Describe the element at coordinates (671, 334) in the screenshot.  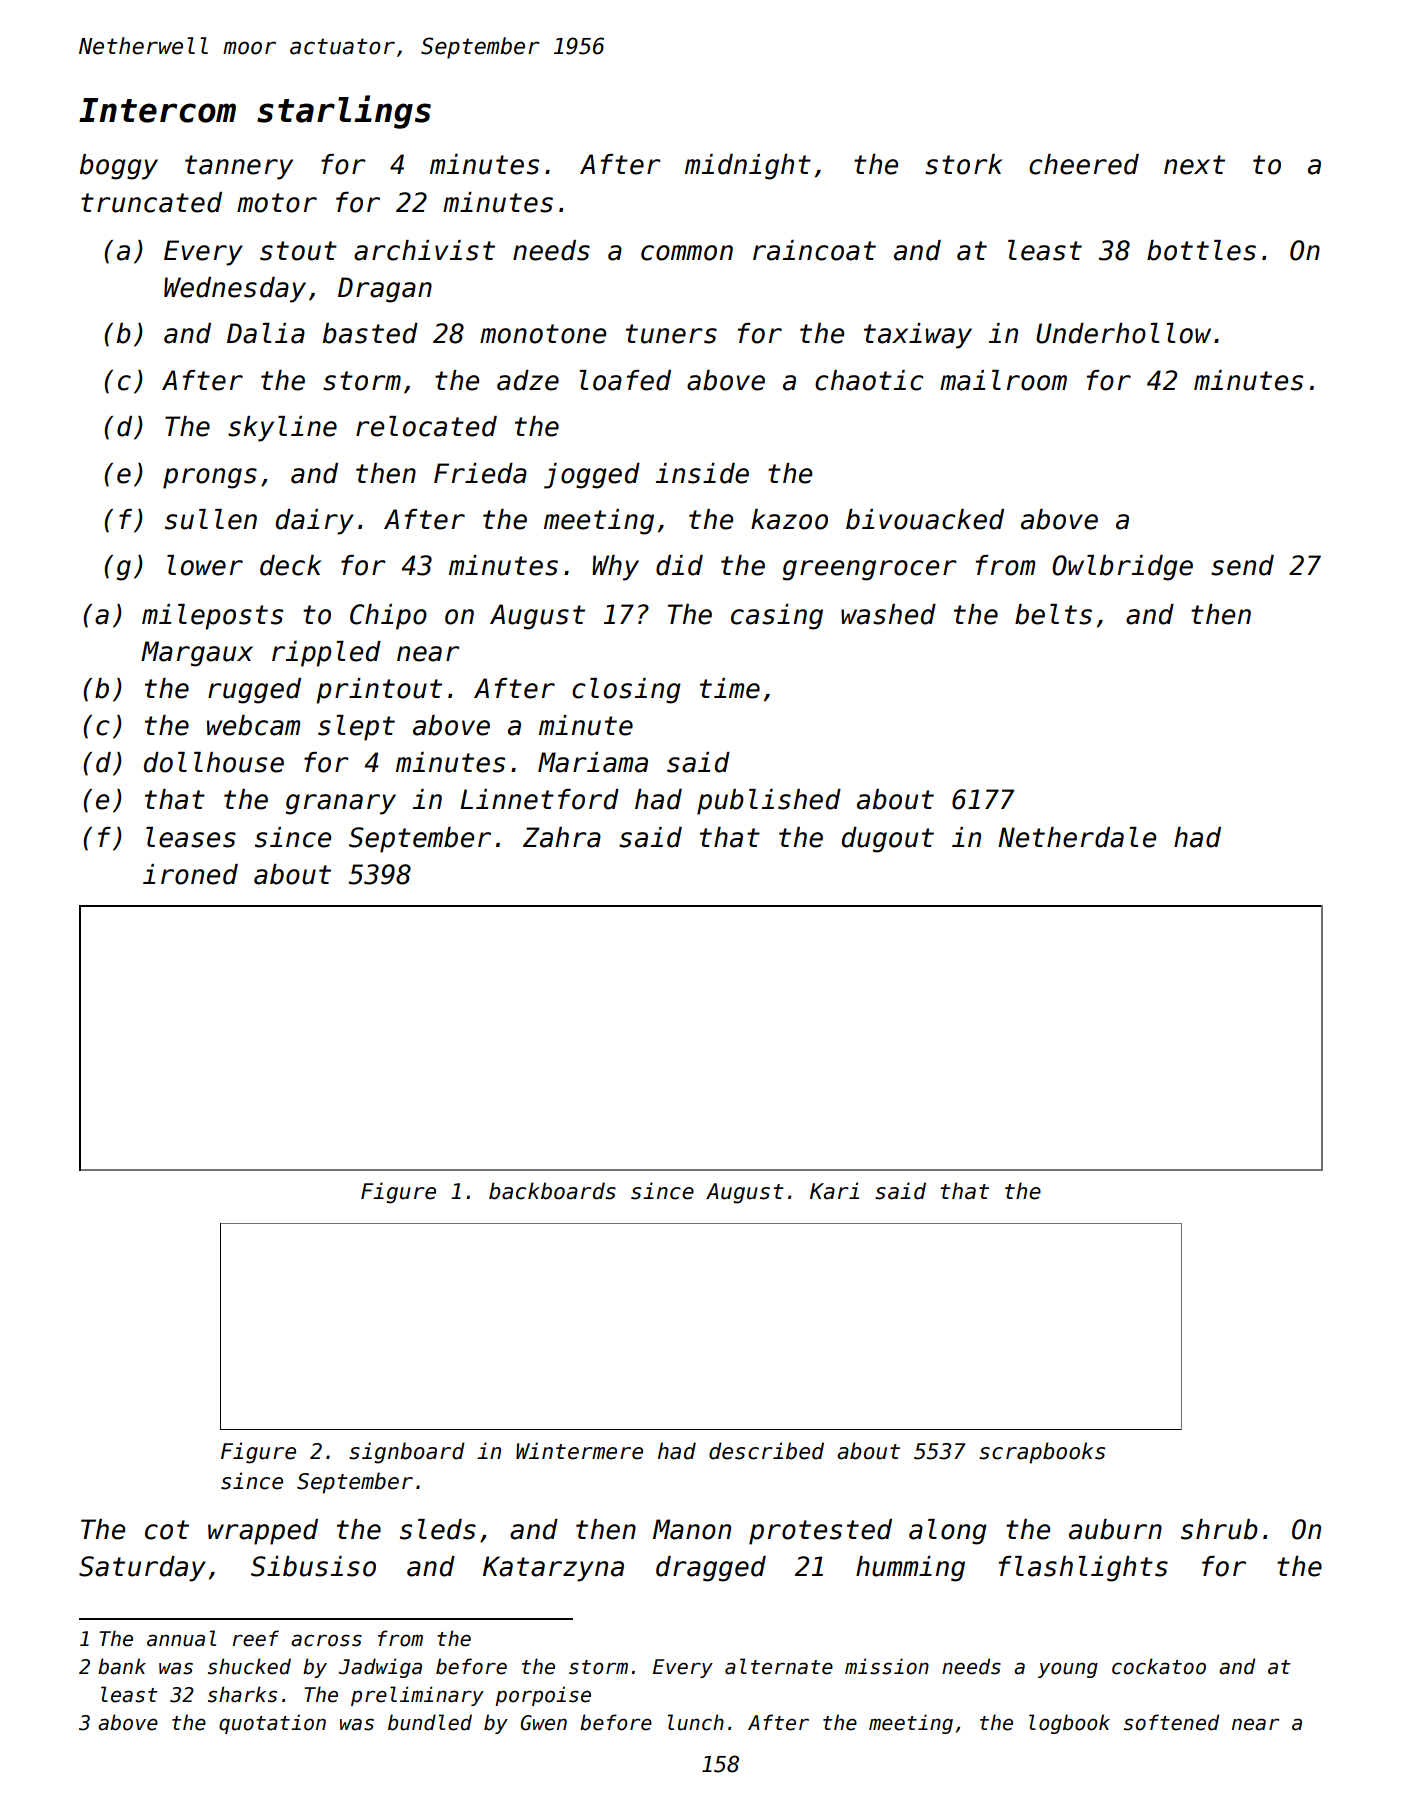
I see `tuners` at that location.
